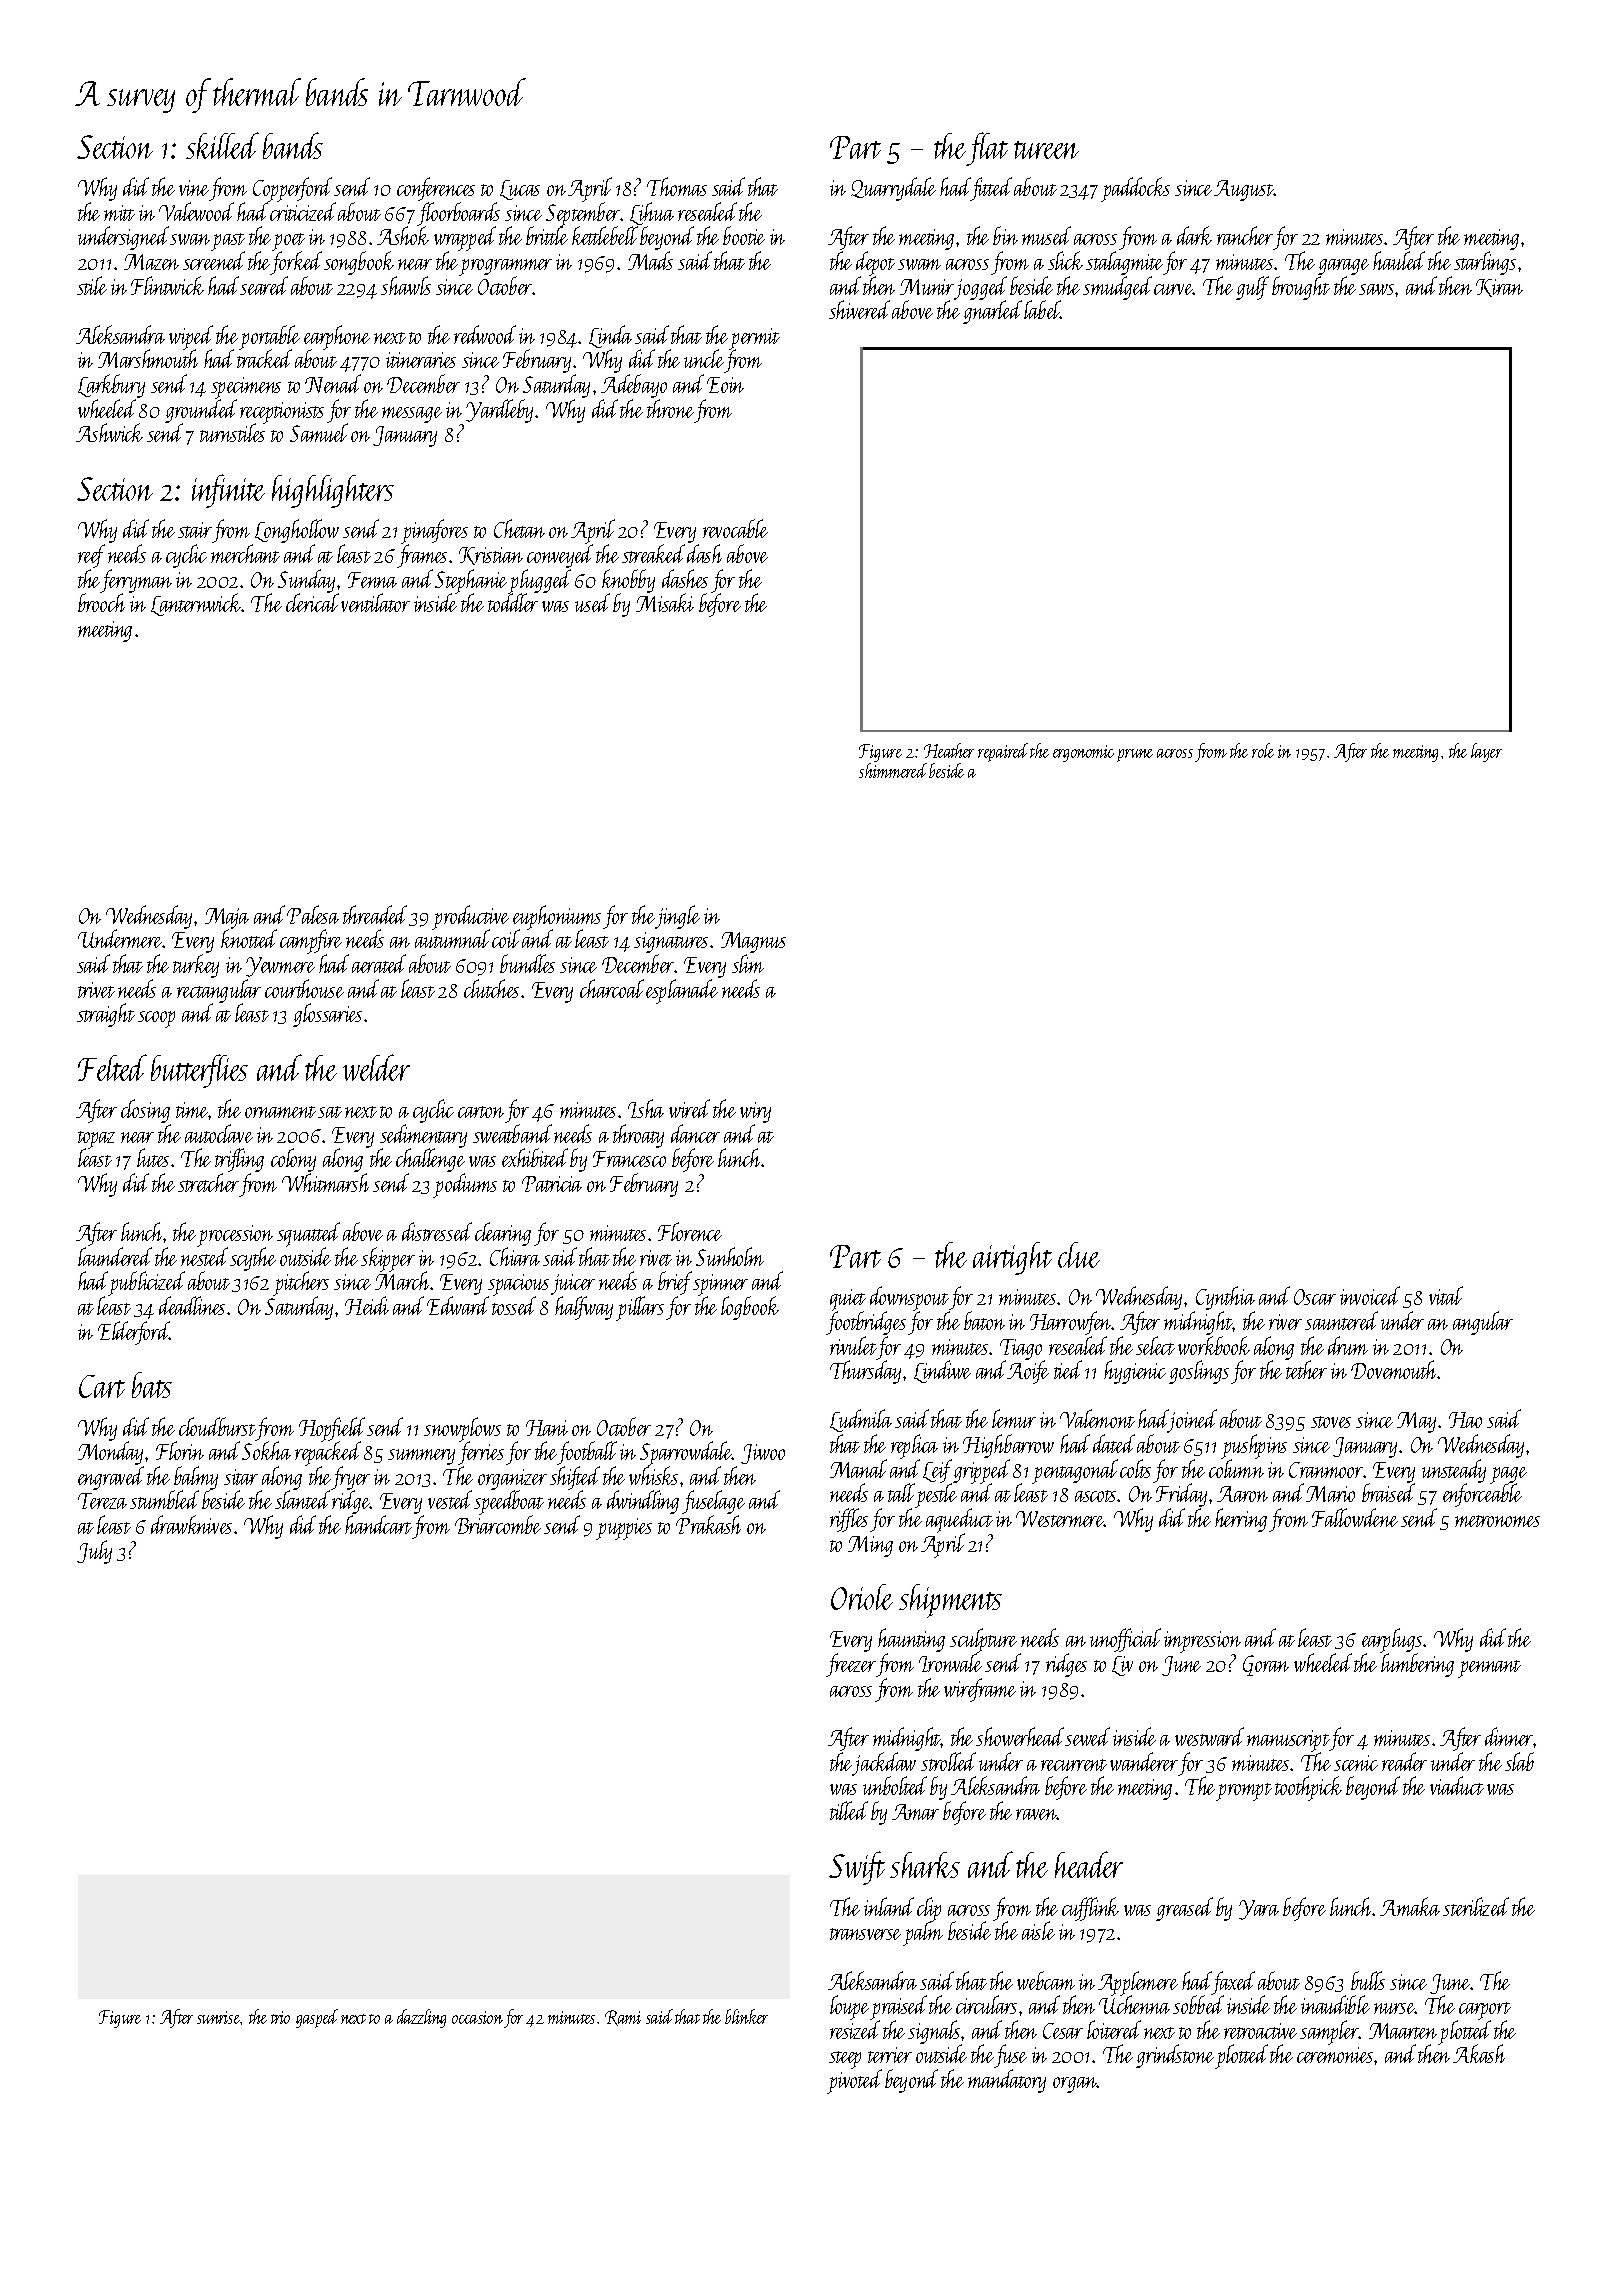 This screenshot has height=2292, width=1620. I want to click on skilled, so click(222, 145).
